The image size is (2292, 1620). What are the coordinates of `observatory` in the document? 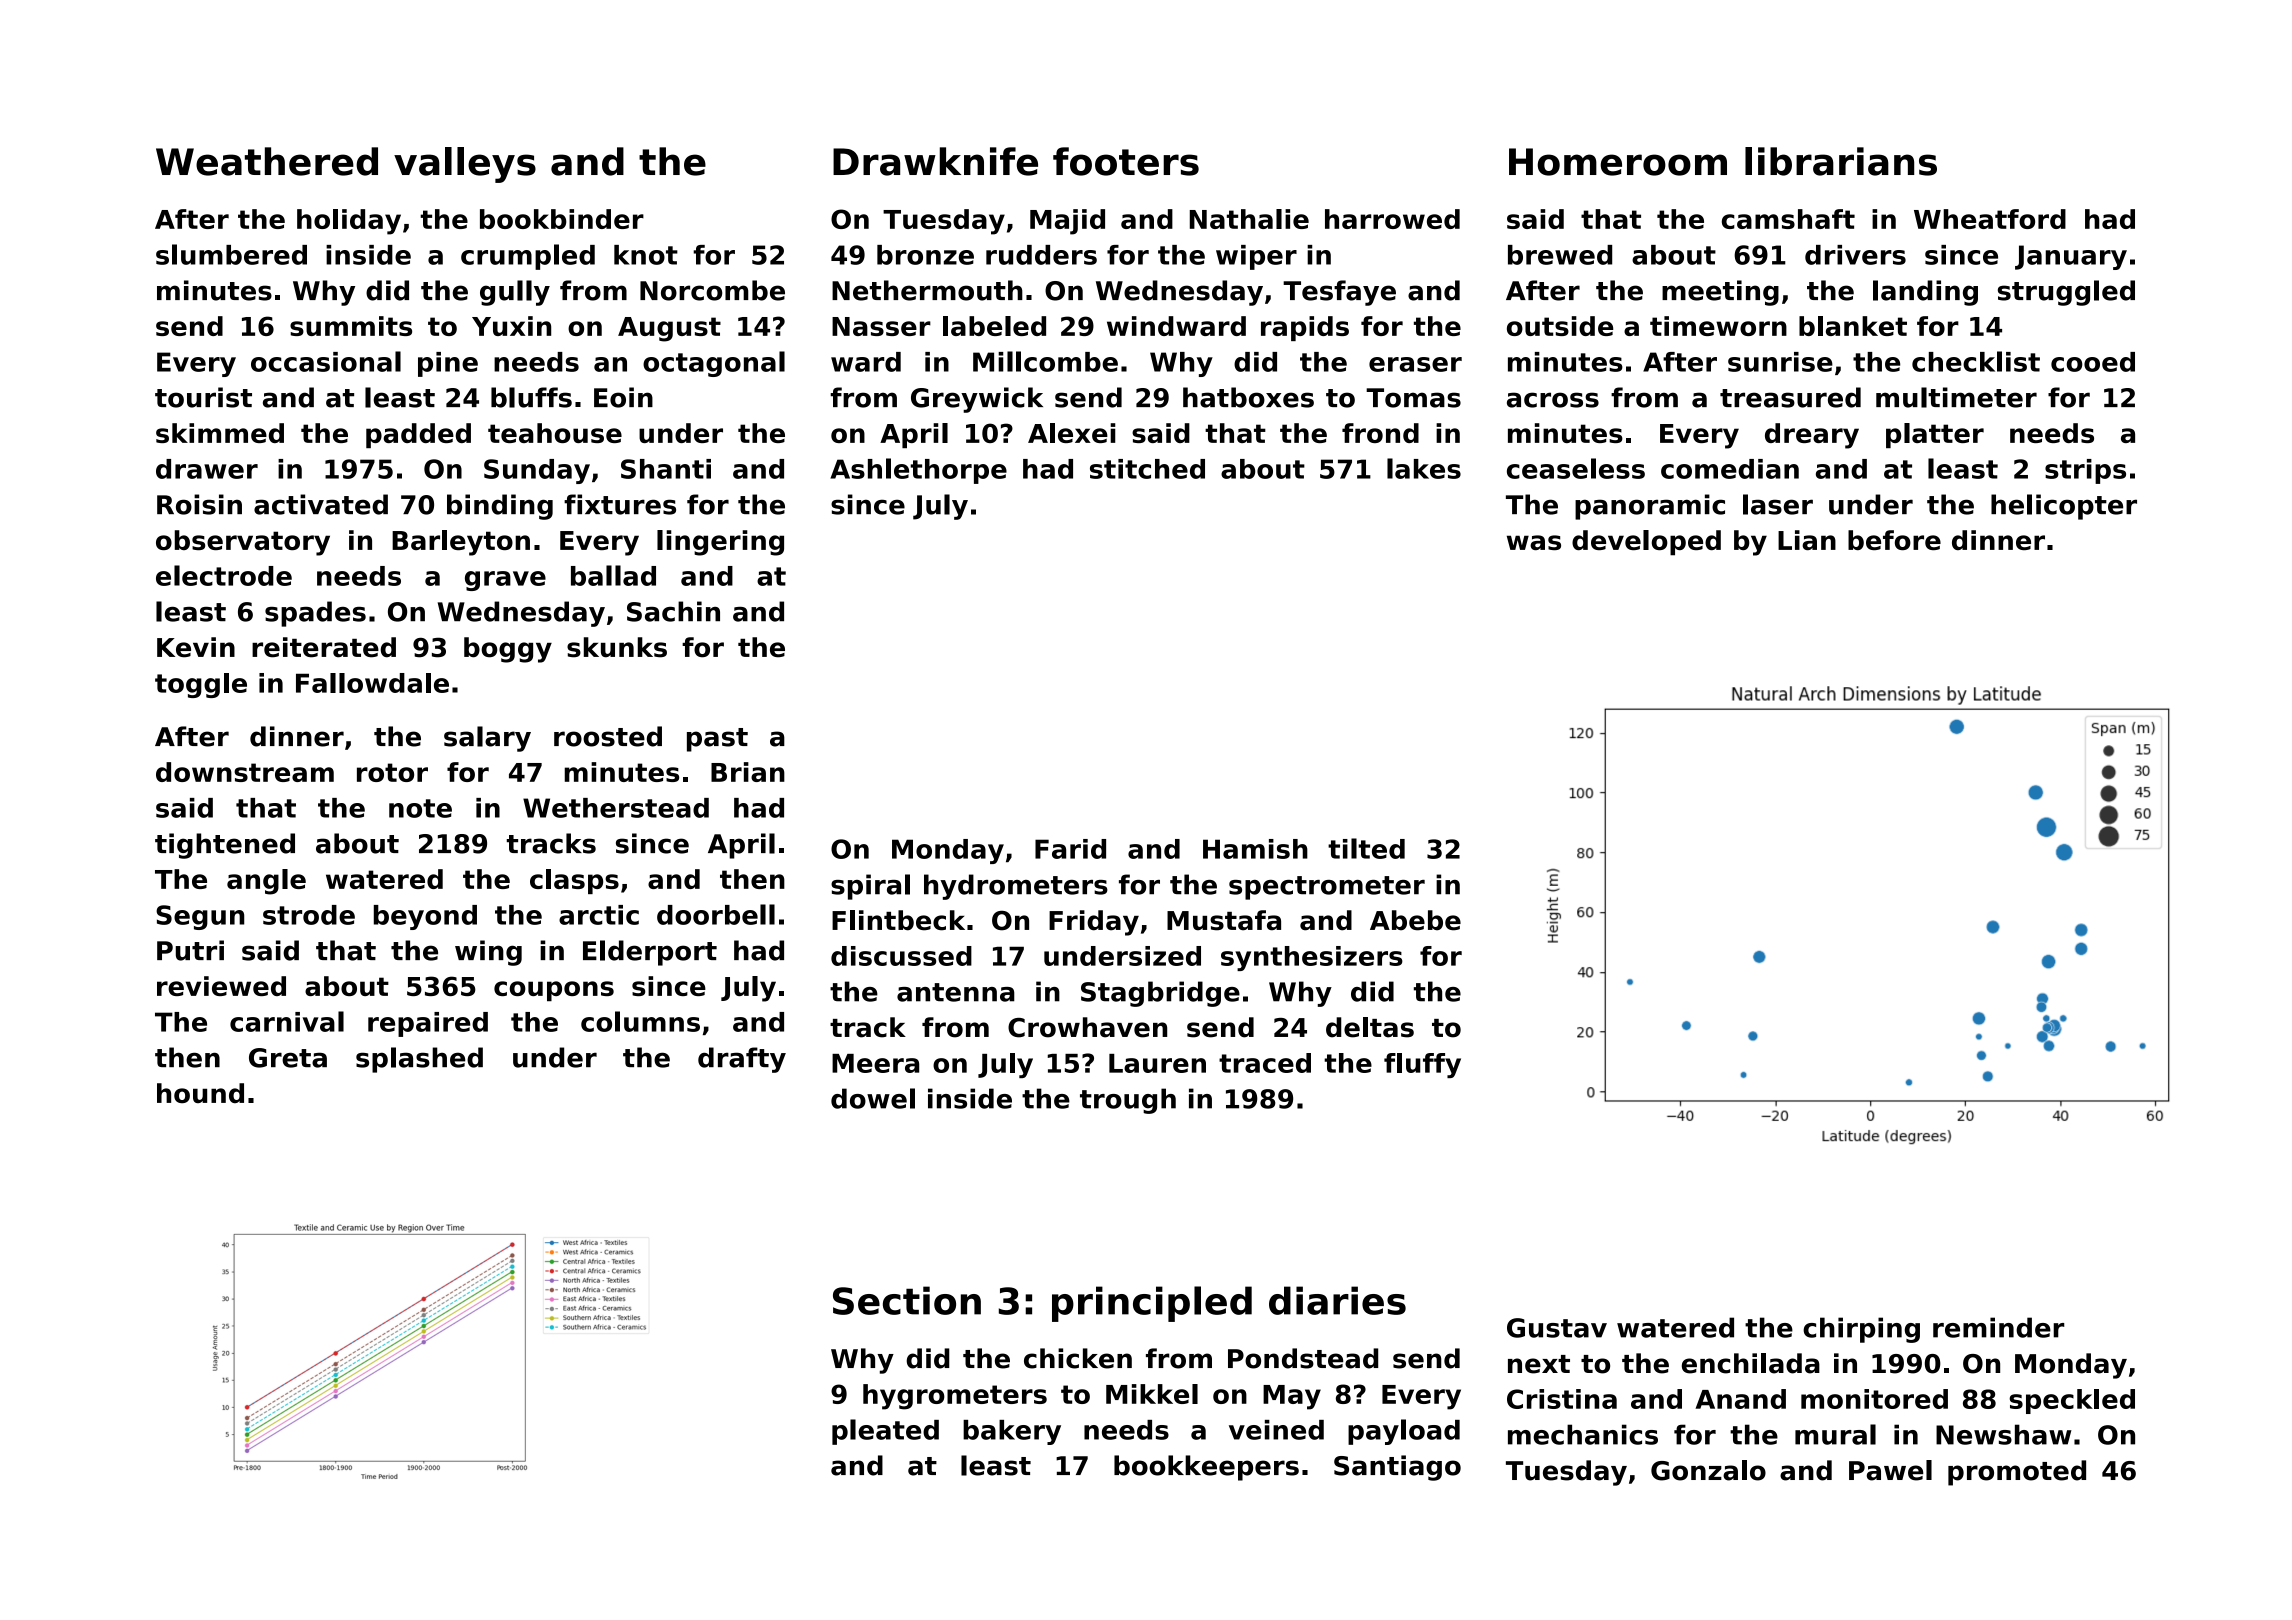 It's located at (243, 543).
